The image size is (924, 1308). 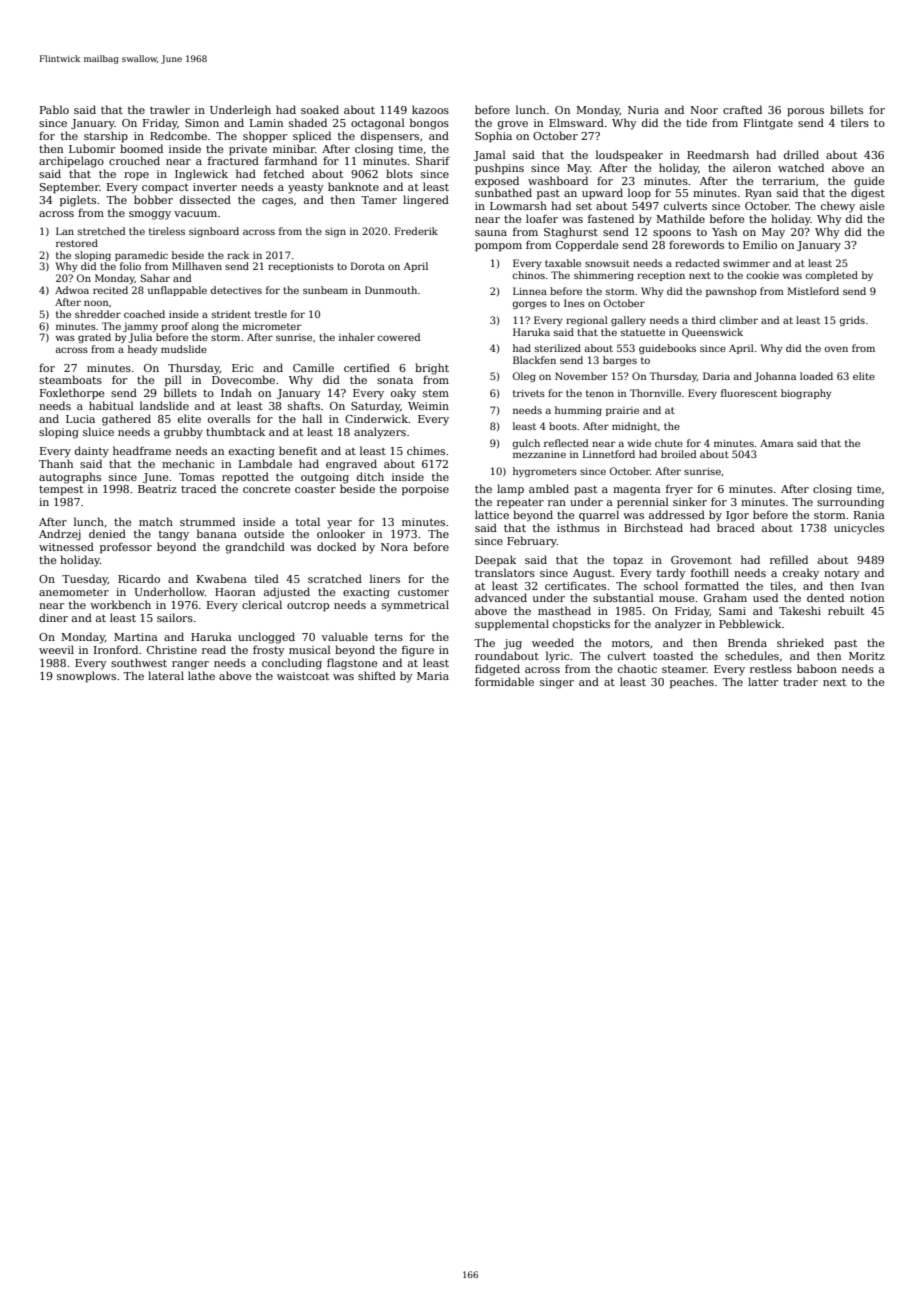 What do you see at coordinates (776, 443) in the screenshot?
I see `Amara` at bounding box center [776, 443].
